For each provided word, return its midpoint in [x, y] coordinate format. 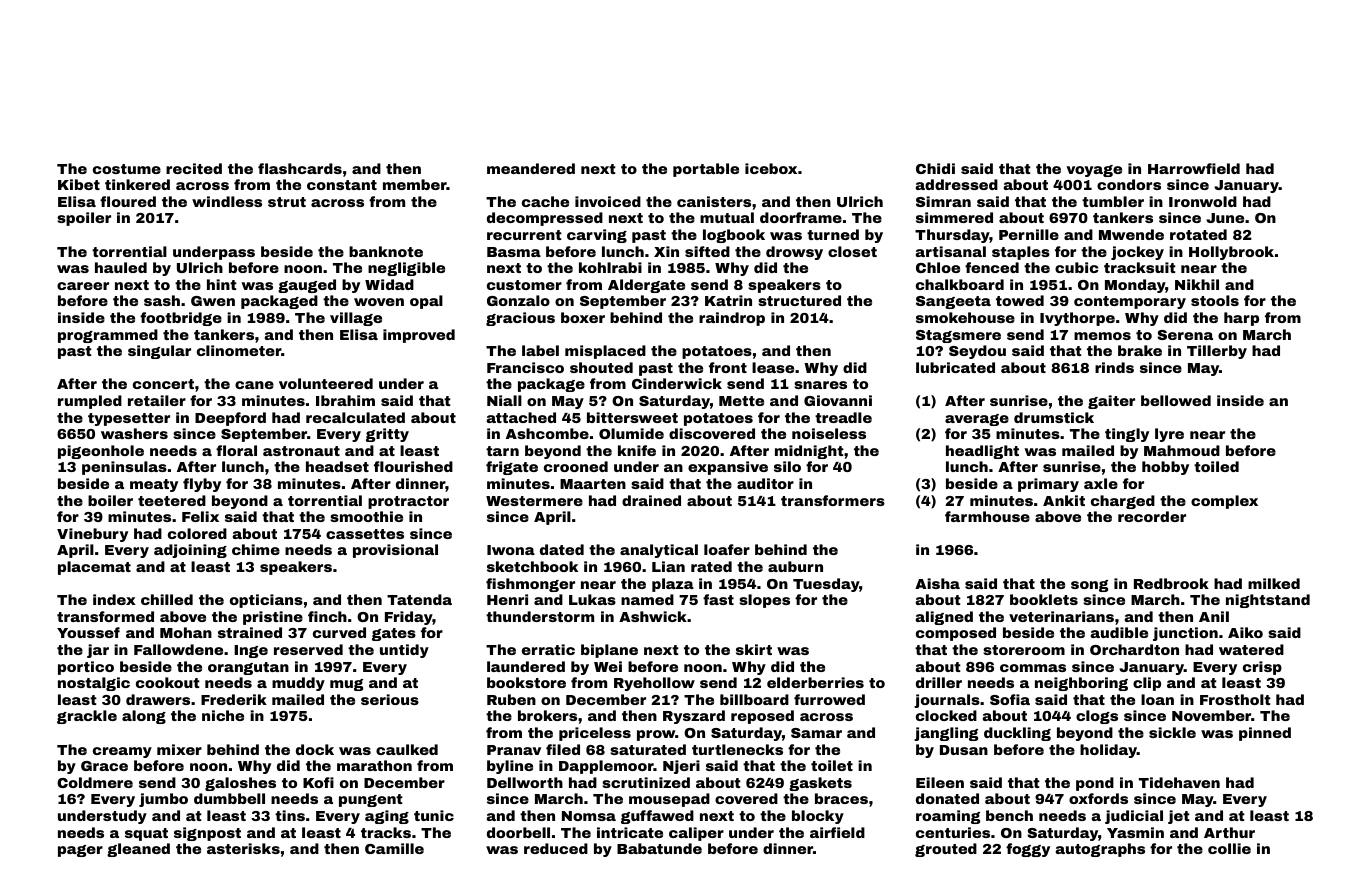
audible [1119, 632]
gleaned [138, 850]
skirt [754, 649]
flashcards [300, 168]
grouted [946, 850]
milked [1274, 583]
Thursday [952, 236]
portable [706, 170]
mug [346, 685]
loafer [727, 549]
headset [337, 466]
